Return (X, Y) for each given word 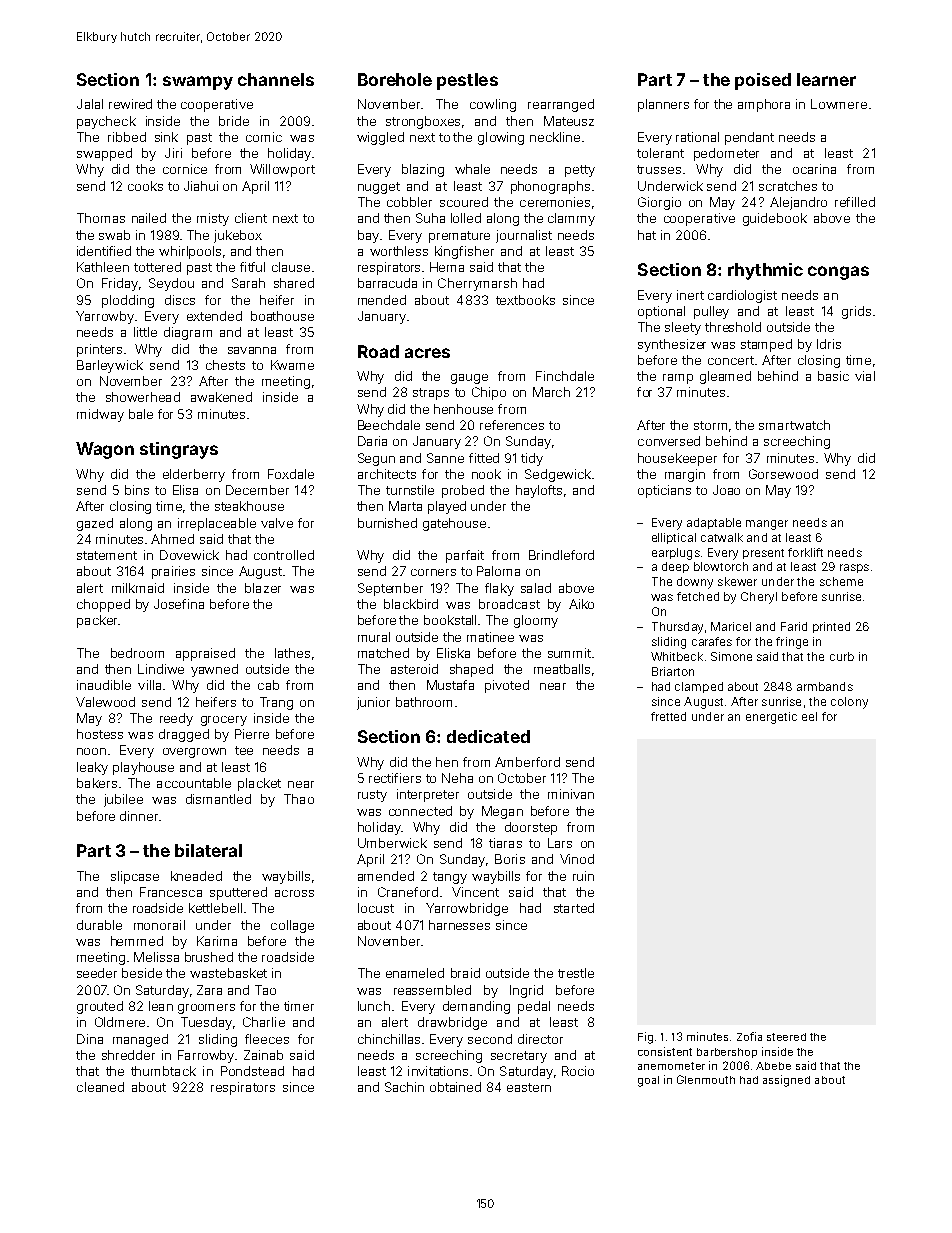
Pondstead (252, 1071)
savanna (252, 350)
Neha (457, 778)
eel (809, 716)
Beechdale (389, 425)
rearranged (561, 105)
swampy (198, 83)
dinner (139, 816)
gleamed (725, 377)
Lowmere (839, 104)
